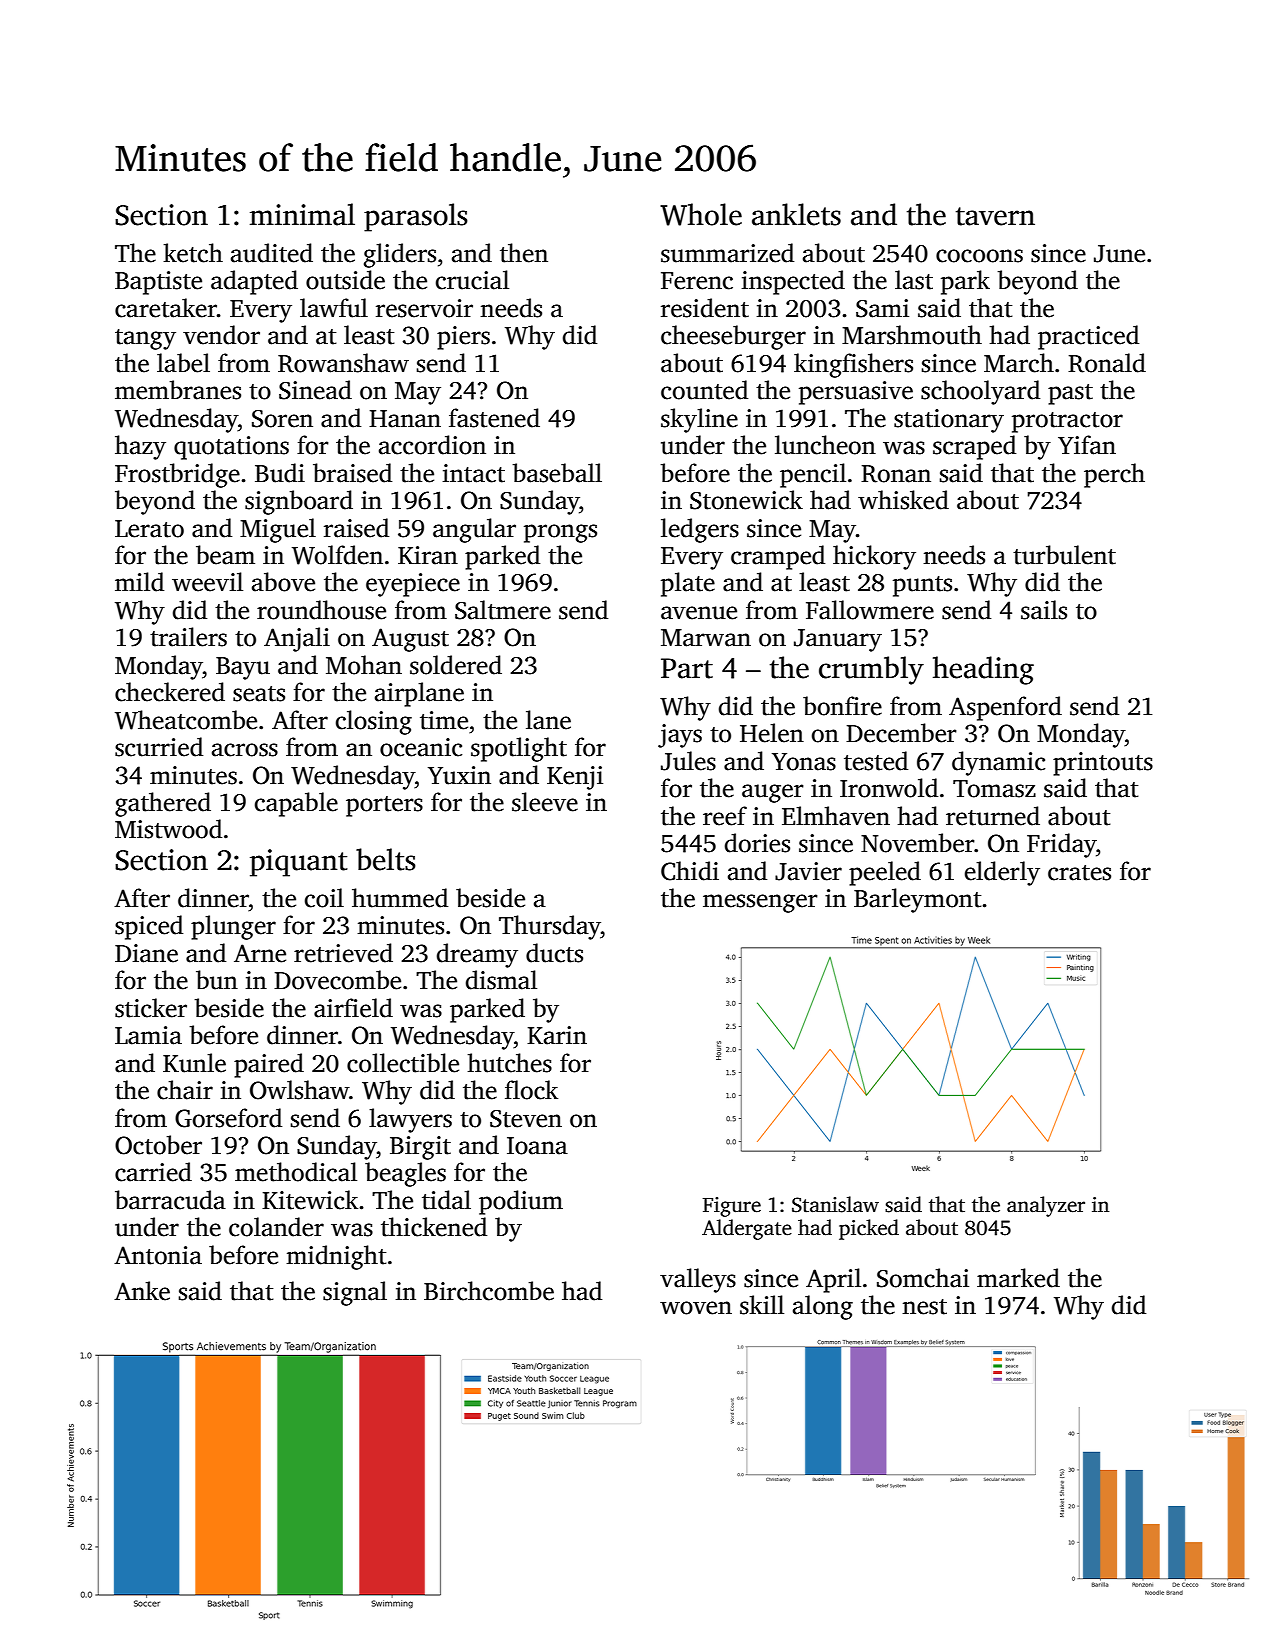 This page has width=1273, height=1647. Describe the element at coordinates (701, 214) in the page. I see `Whole` at that location.
